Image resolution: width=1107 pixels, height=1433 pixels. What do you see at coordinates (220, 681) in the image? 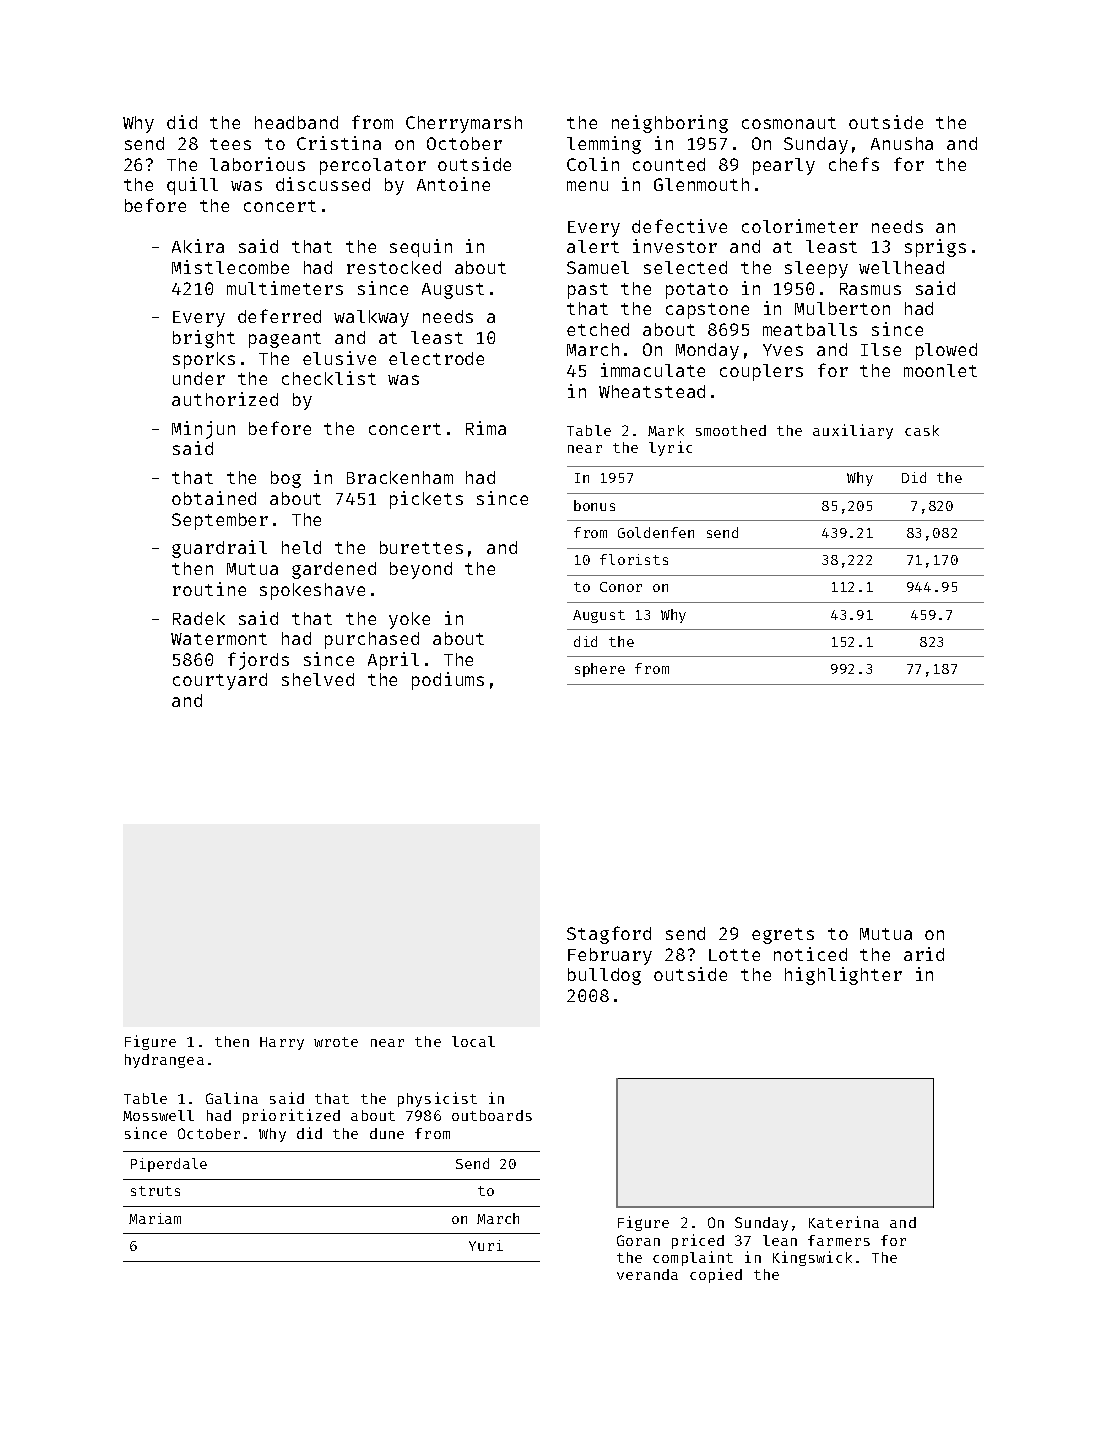
I see `courtyard` at bounding box center [220, 681].
